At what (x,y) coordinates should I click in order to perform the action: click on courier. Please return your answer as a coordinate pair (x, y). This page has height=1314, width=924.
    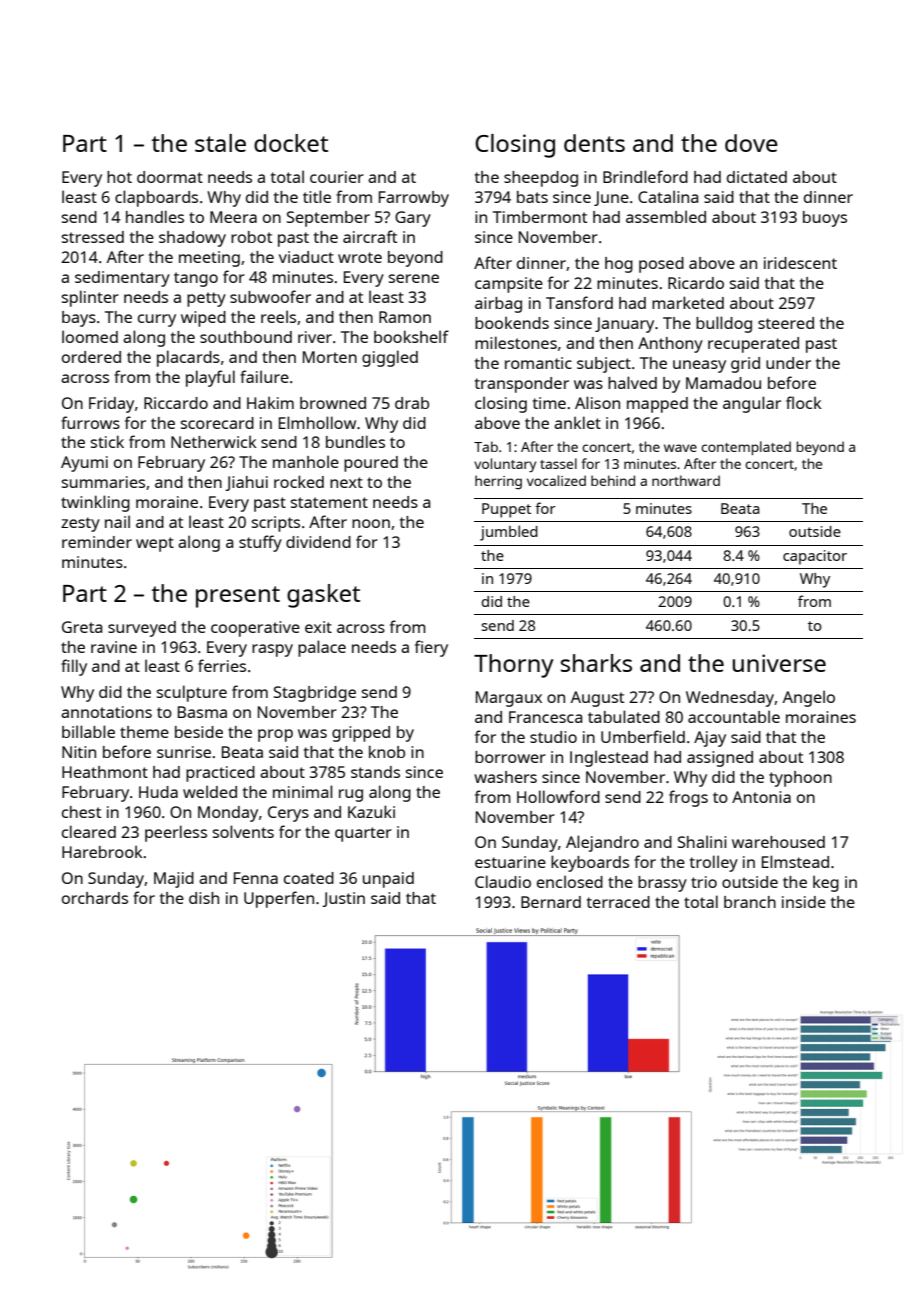
    Looking at the image, I should click on (337, 177).
